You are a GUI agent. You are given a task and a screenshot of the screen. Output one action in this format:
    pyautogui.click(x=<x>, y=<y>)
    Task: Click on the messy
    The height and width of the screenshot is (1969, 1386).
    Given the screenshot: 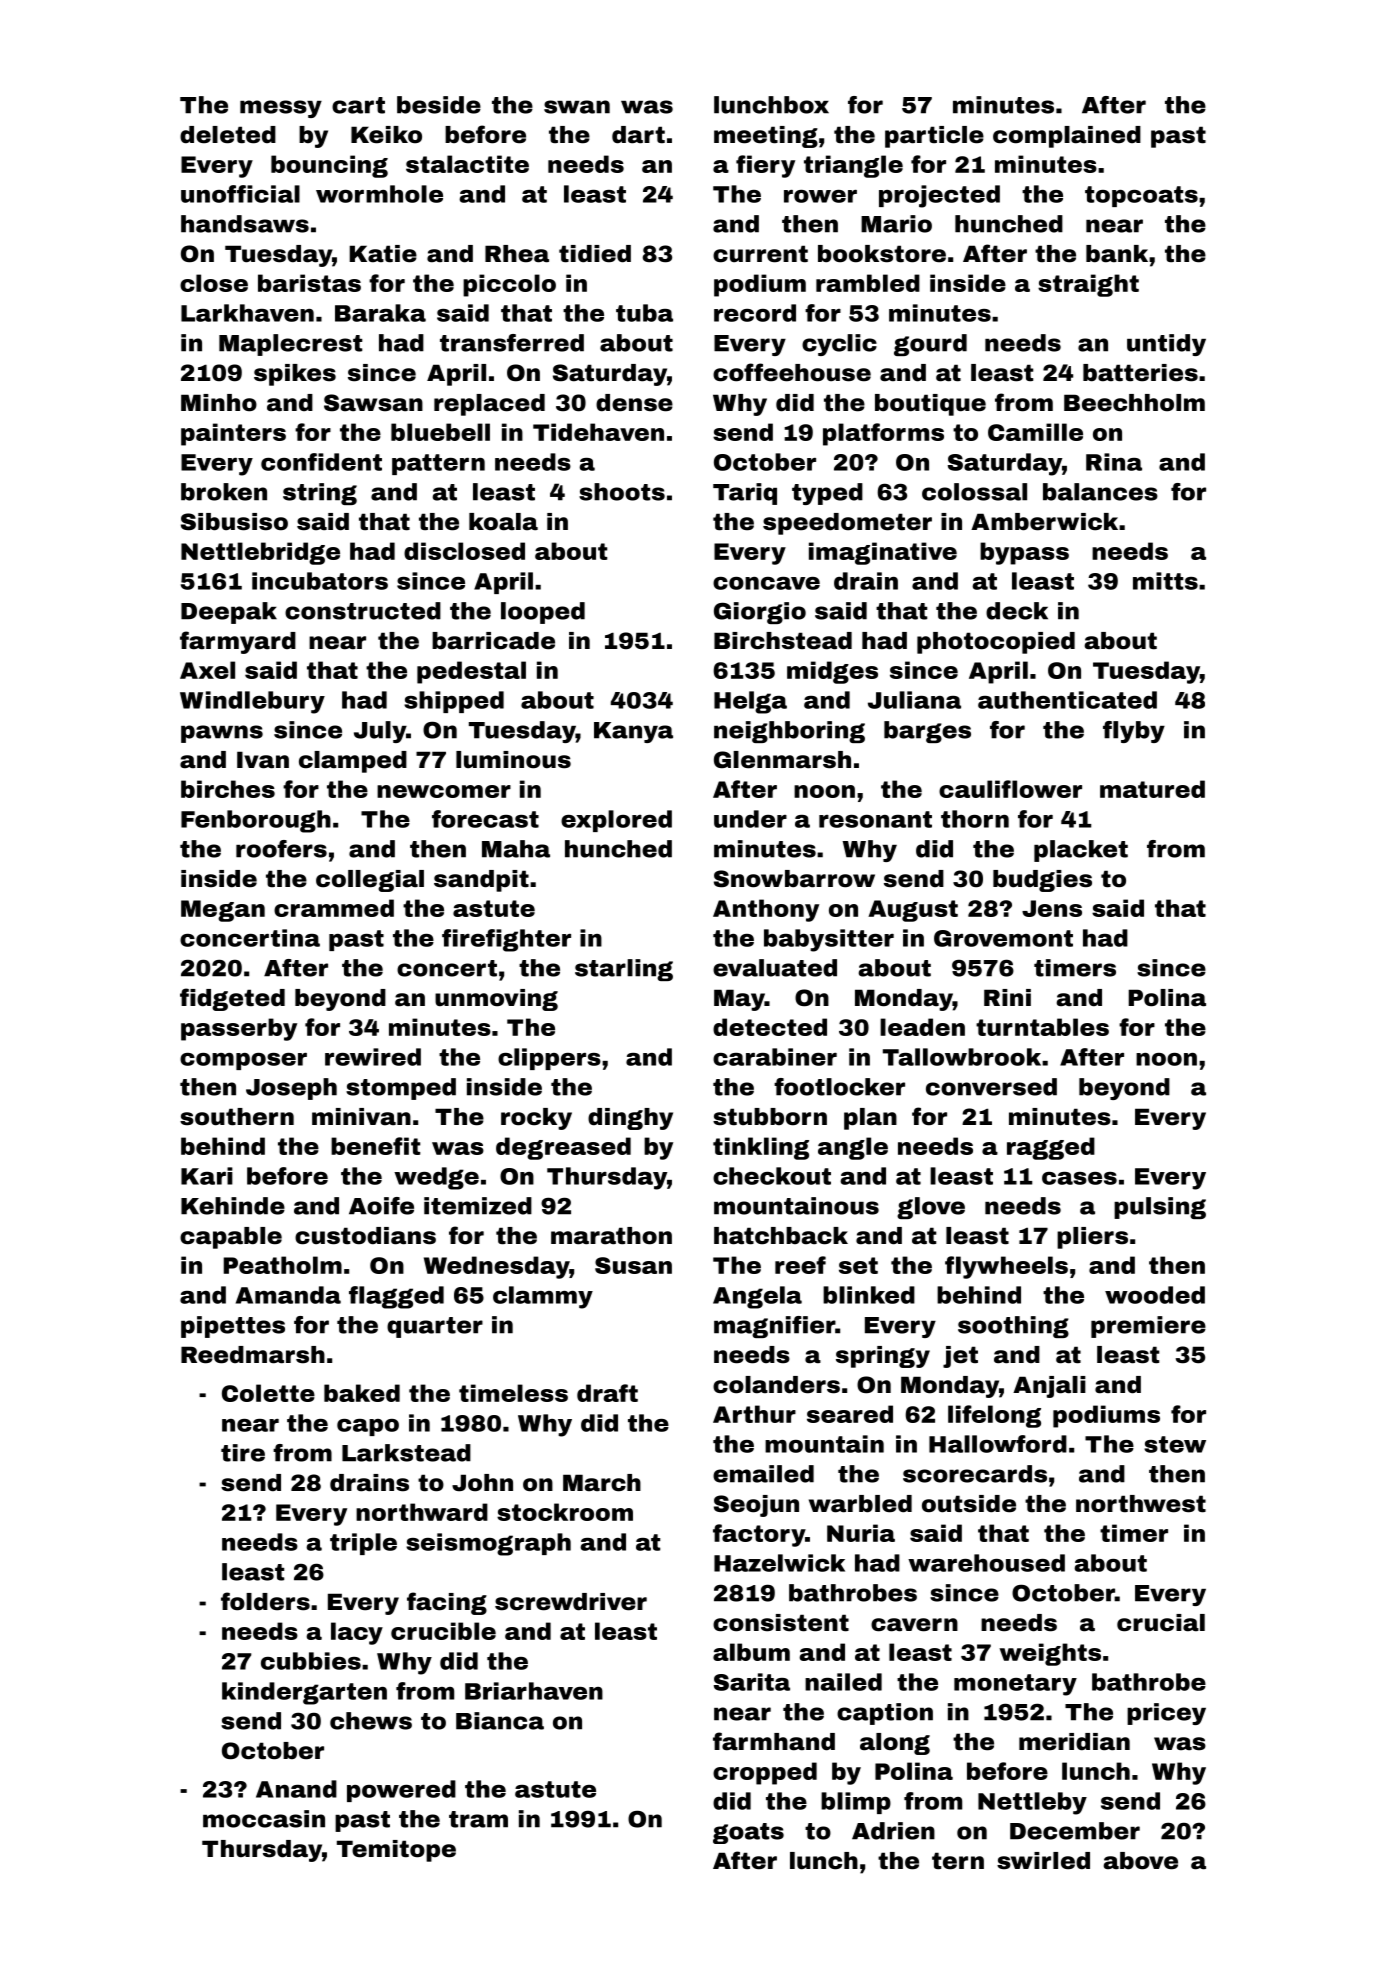 What is the action you would take?
    pyautogui.click(x=281, y=109)
